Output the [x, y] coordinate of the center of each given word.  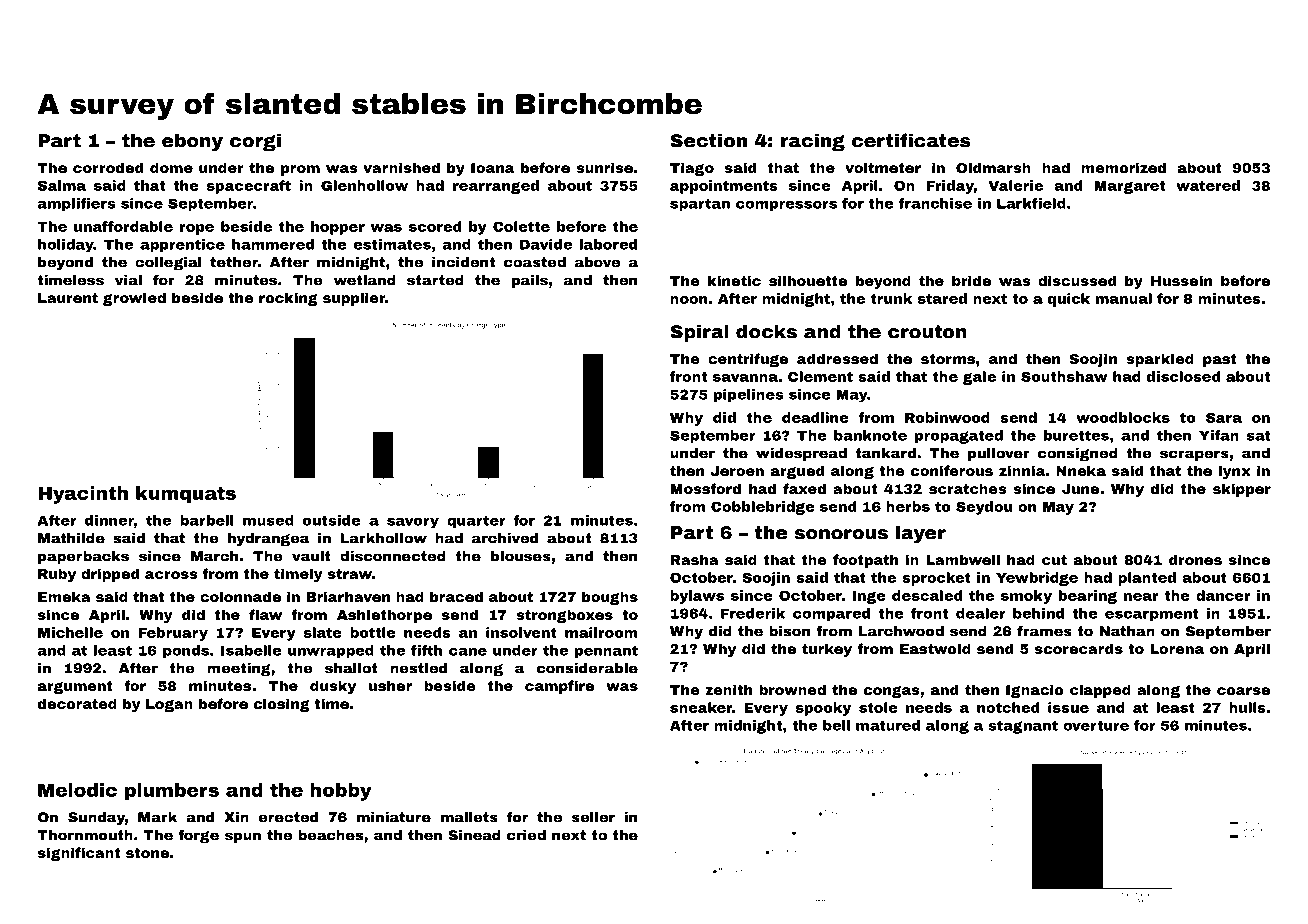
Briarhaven [348, 596]
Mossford [705, 488]
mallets [469, 817]
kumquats [186, 495]
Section [708, 140]
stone [147, 853]
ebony [192, 142]
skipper [1242, 490]
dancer [1223, 595]
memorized [1123, 167]
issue [1068, 707]
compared [831, 615]
